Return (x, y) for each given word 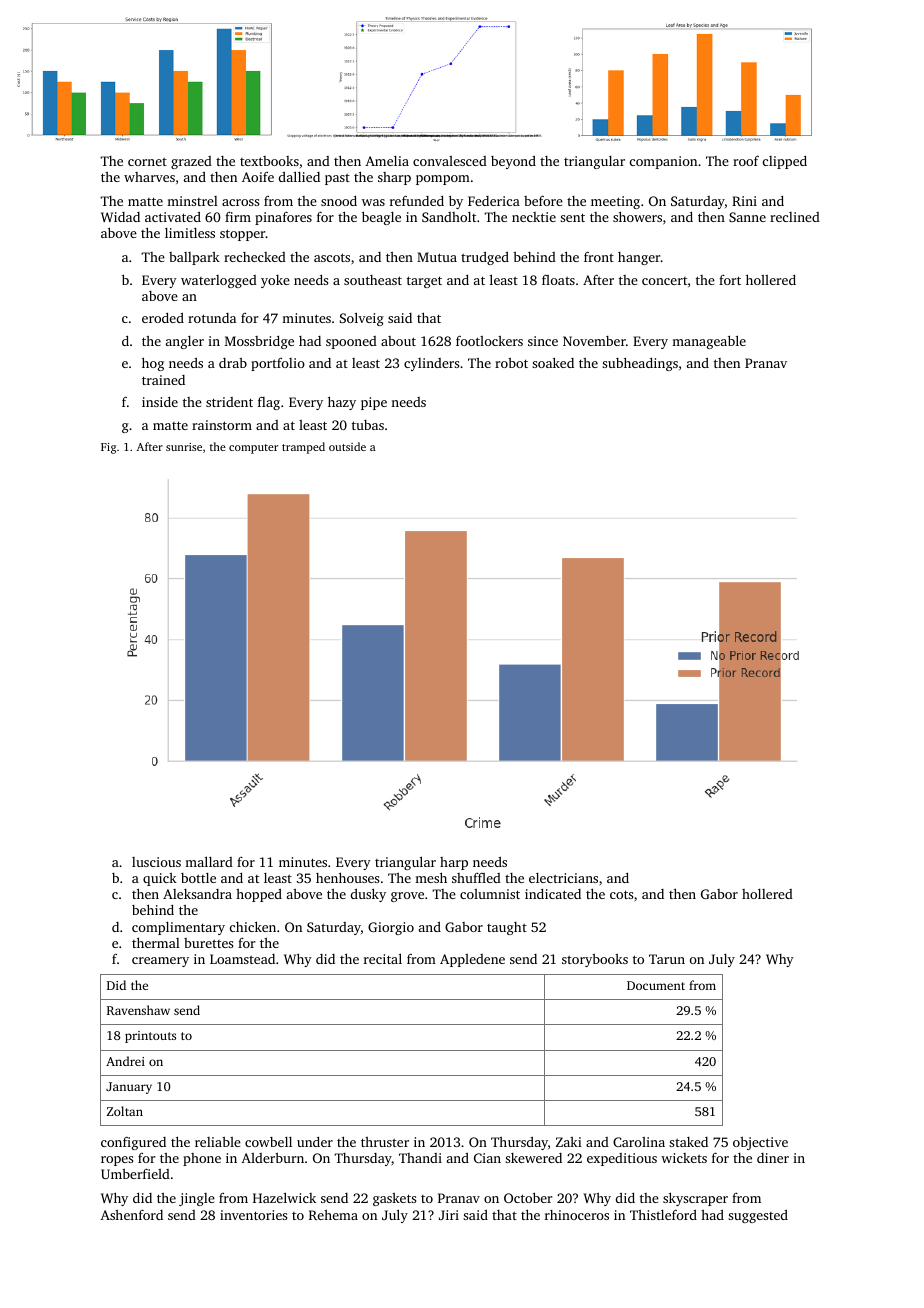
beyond (513, 162)
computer (253, 449)
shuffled (476, 877)
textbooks (269, 161)
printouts (150, 1037)
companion (663, 162)
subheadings (640, 364)
